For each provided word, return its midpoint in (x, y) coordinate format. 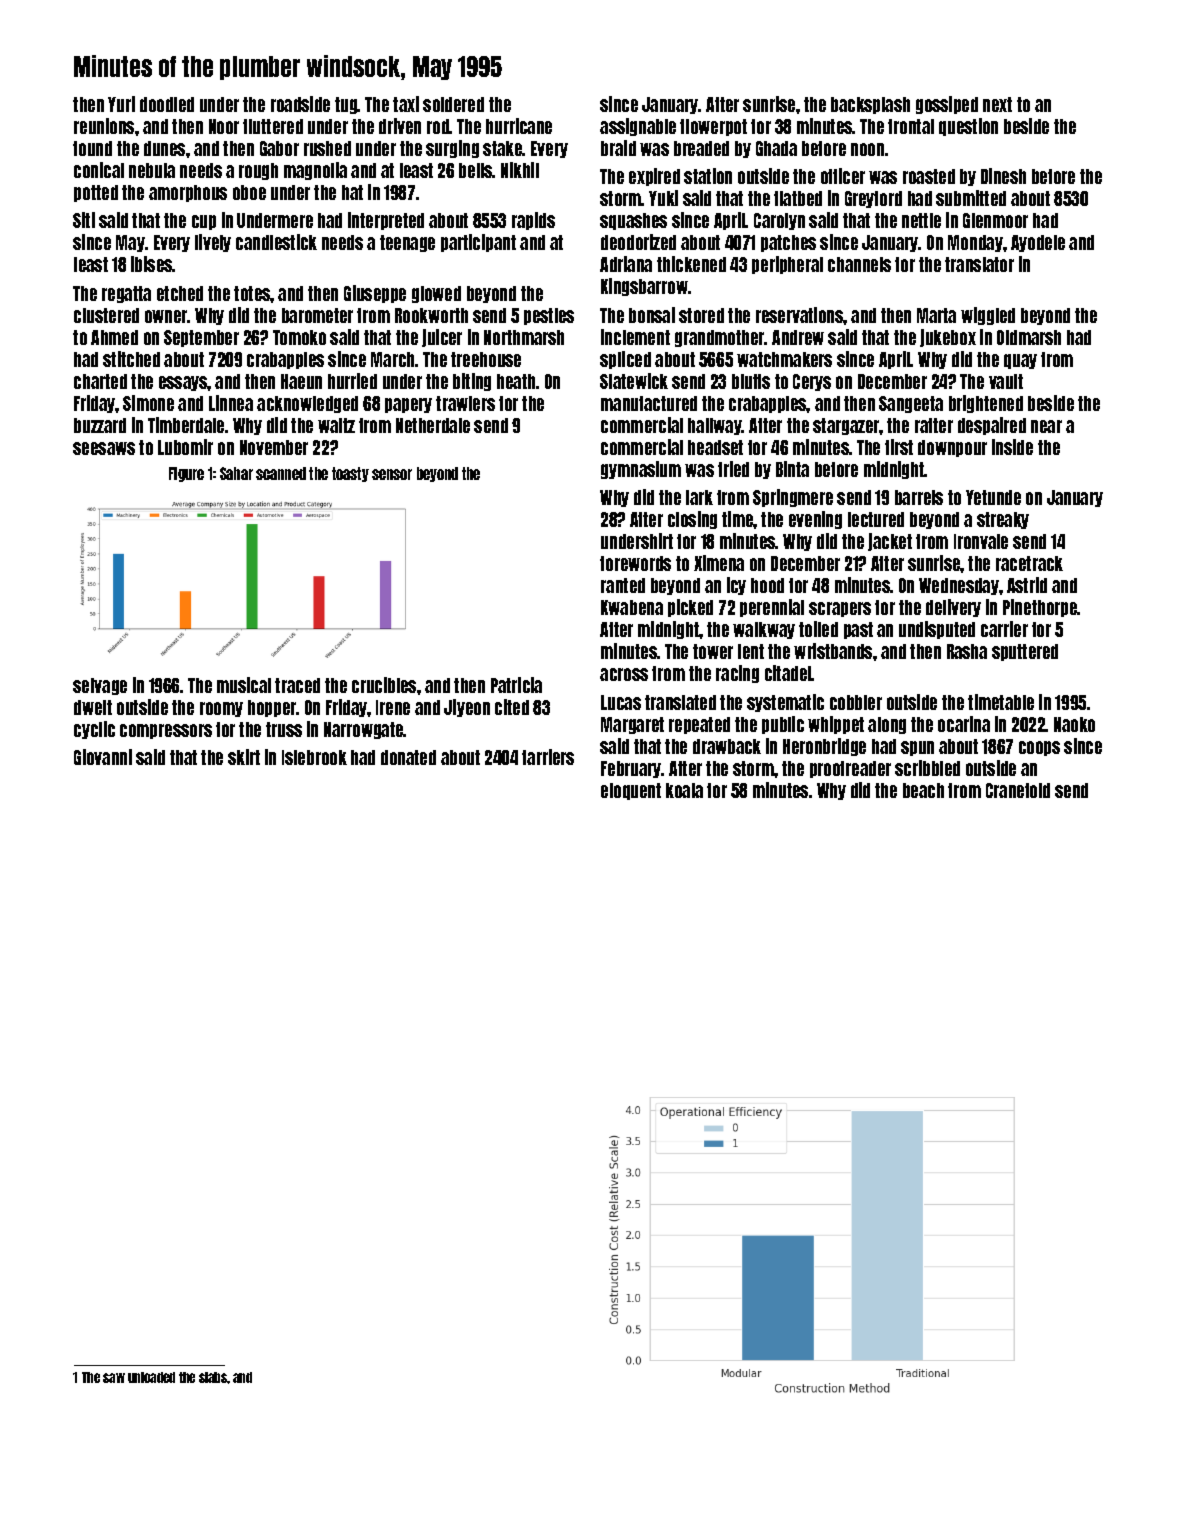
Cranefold (1018, 790)
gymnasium (641, 470)
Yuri (121, 104)
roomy (221, 709)
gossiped (947, 105)
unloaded (151, 1377)
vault (1006, 381)
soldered (453, 104)
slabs (213, 1377)
